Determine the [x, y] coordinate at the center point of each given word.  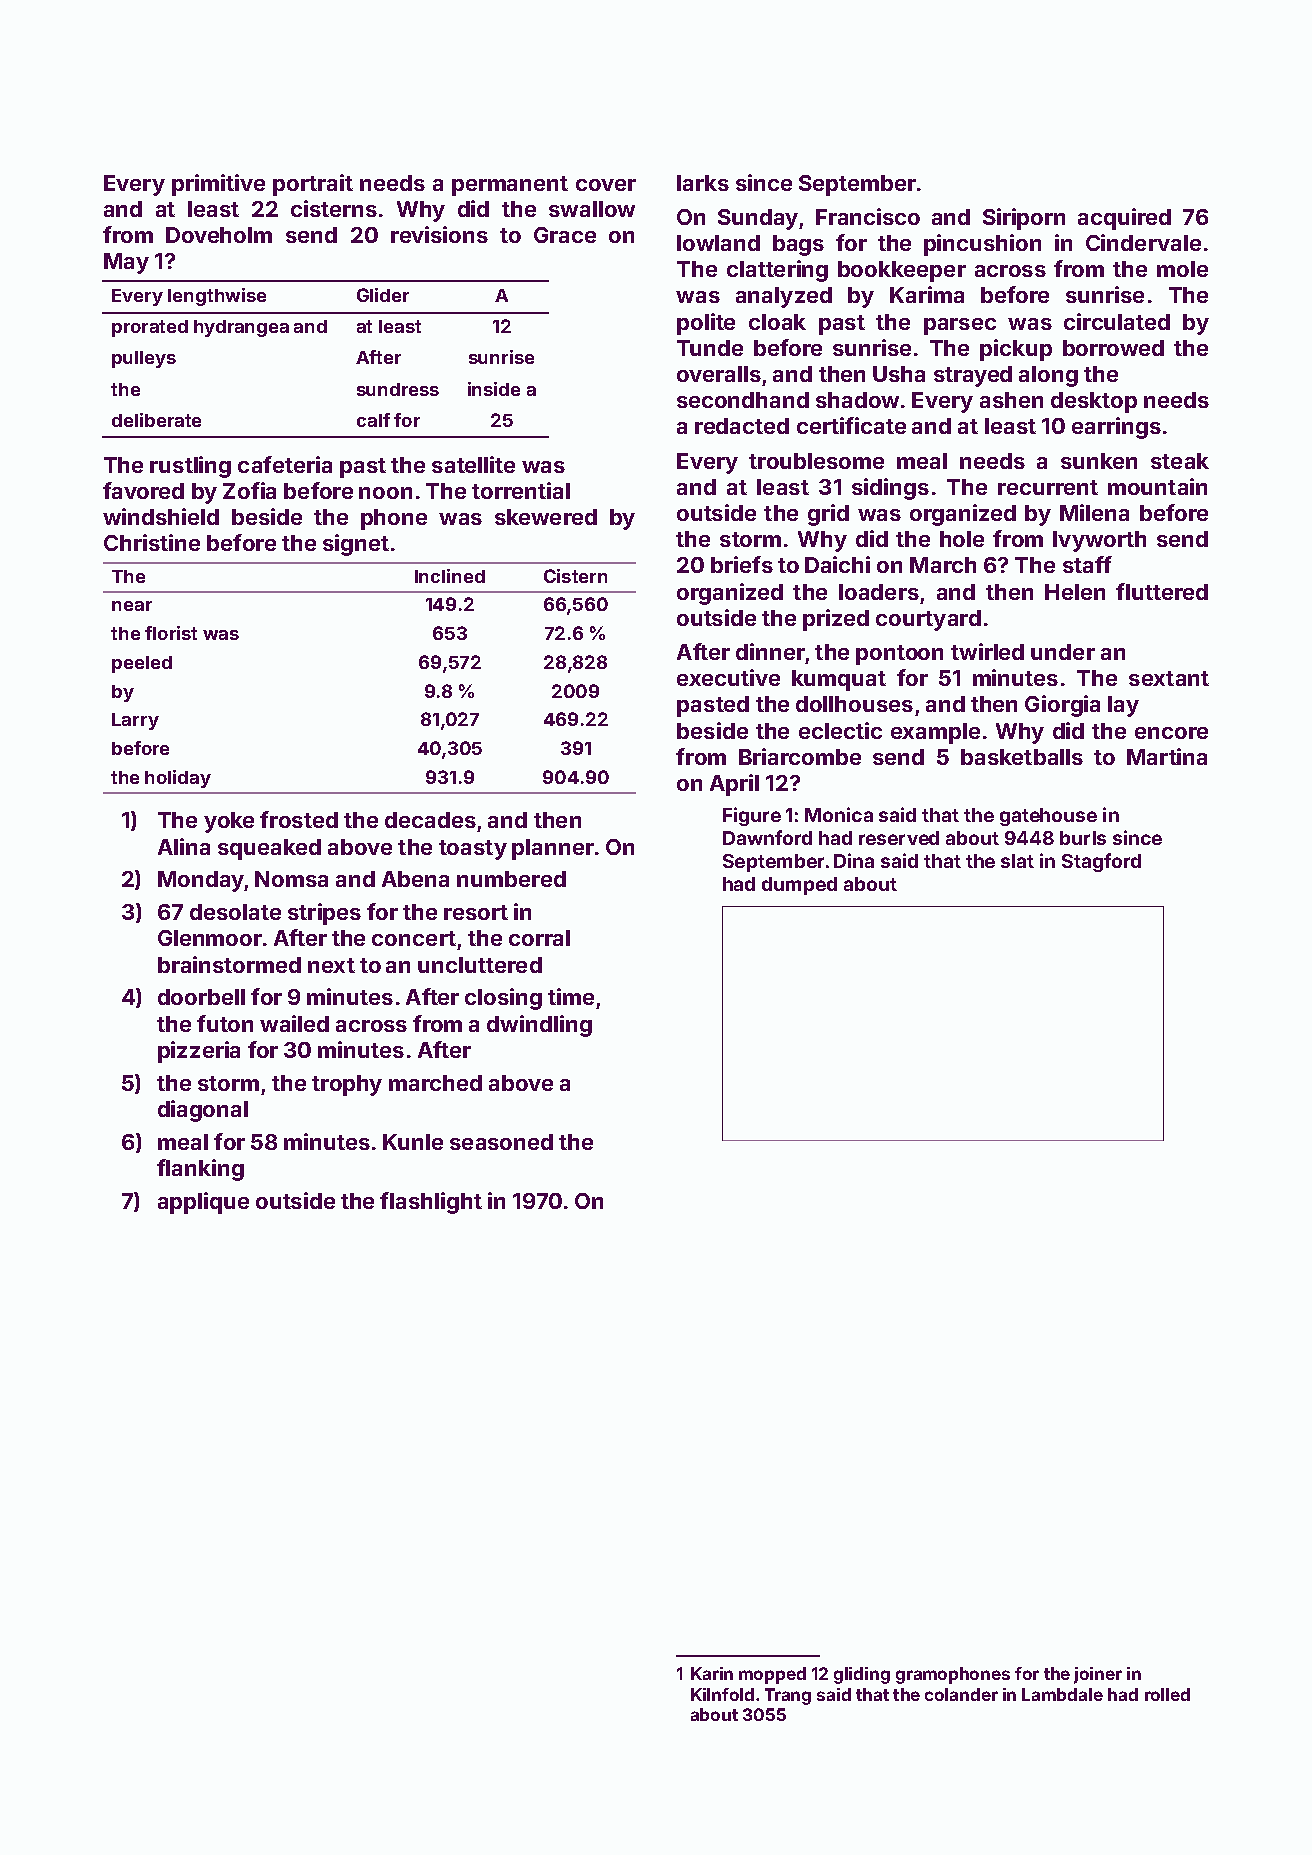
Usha [899, 374]
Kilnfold [722, 1694]
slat [1017, 861]
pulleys [144, 359]
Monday [201, 881]
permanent [510, 186]
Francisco [868, 216]
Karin [712, 1673]
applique [203, 1203]
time [571, 996]
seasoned [501, 1142]
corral [539, 938]
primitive [218, 185]
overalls [719, 374]
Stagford [1101, 862]
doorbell [201, 997]
